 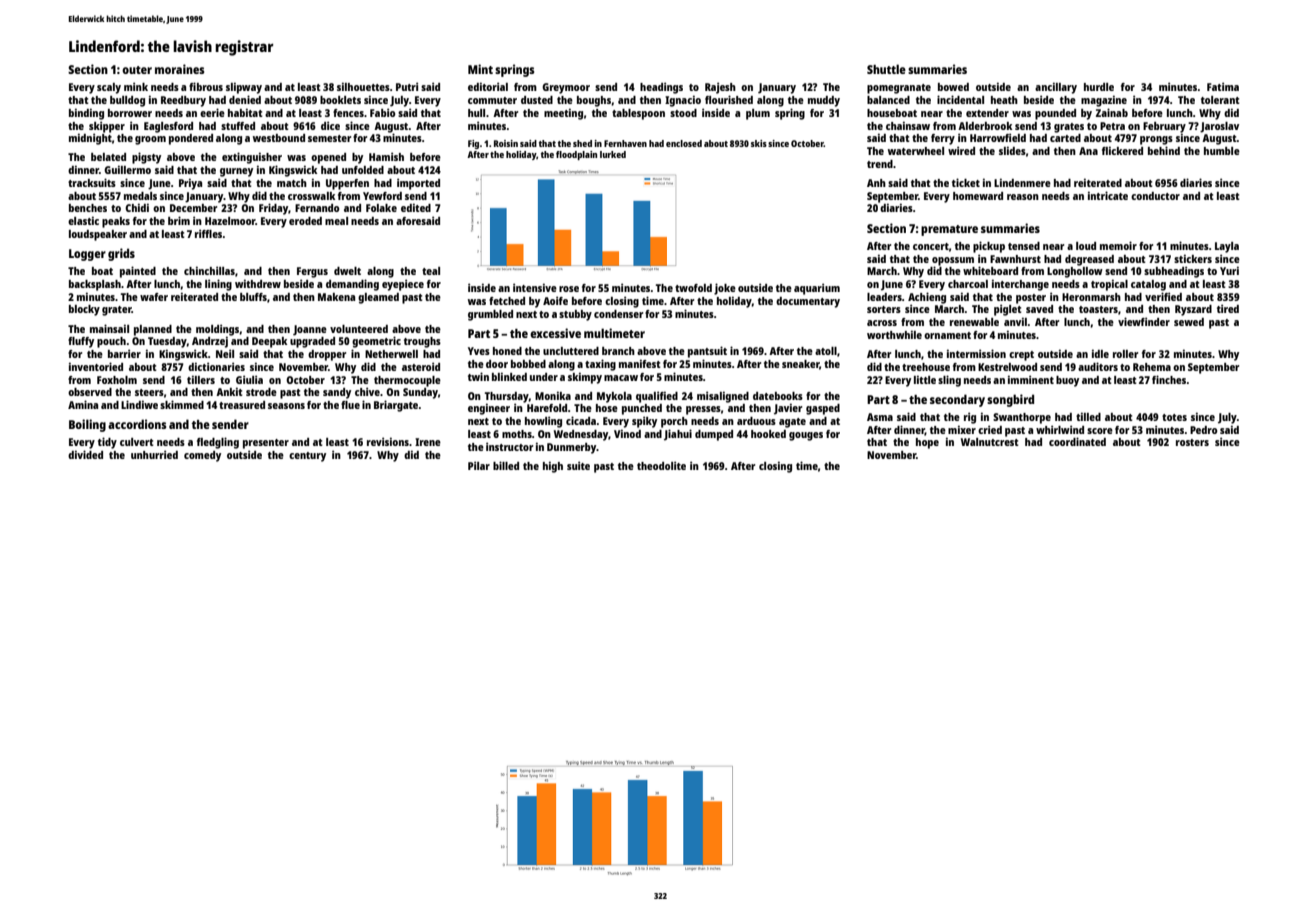 What do you see at coordinates (576, 155) in the page?
I see `floodplain` at bounding box center [576, 155].
